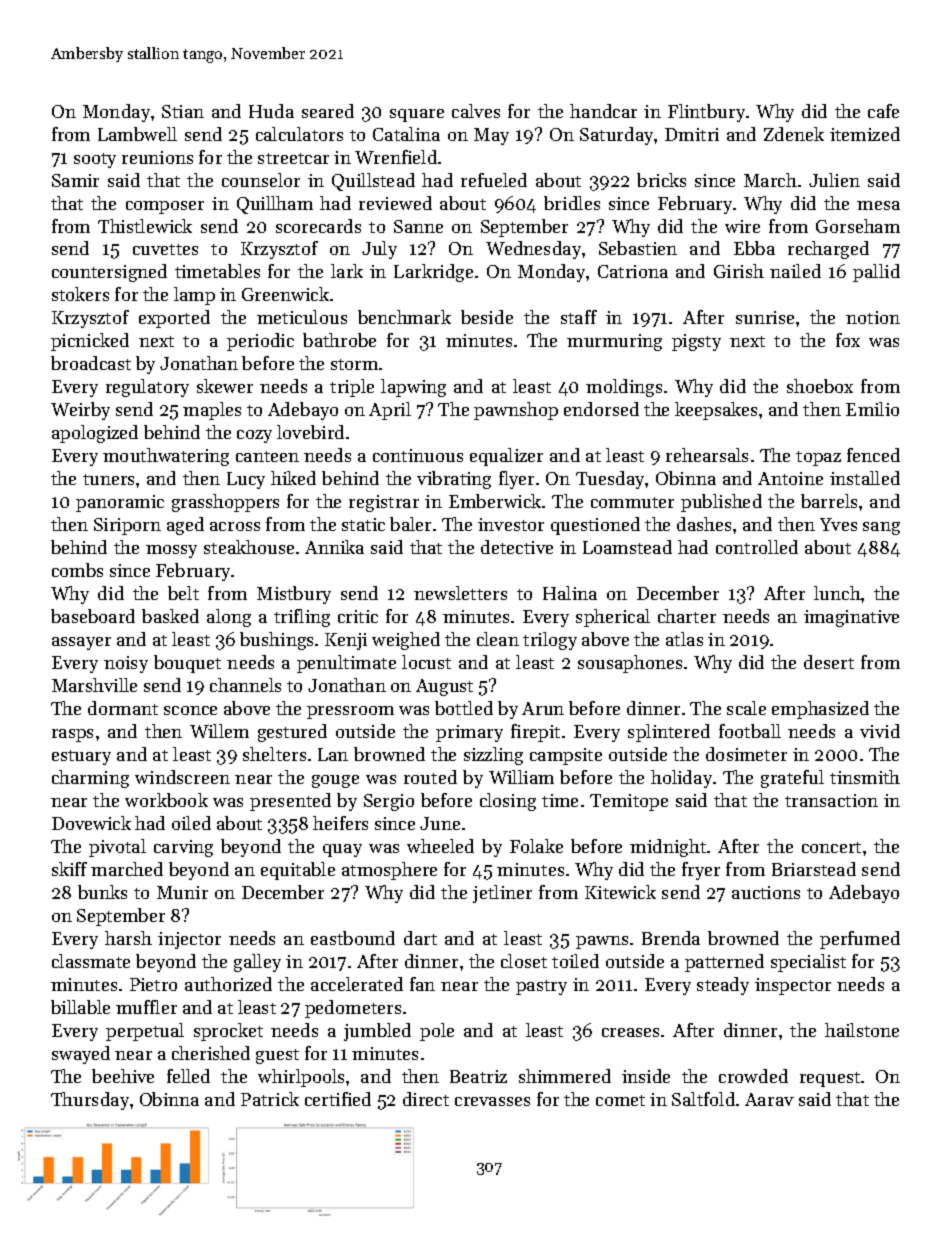 The height and width of the screenshot is (1233, 952). What do you see at coordinates (880, 731) in the screenshot?
I see `vivid` at bounding box center [880, 731].
